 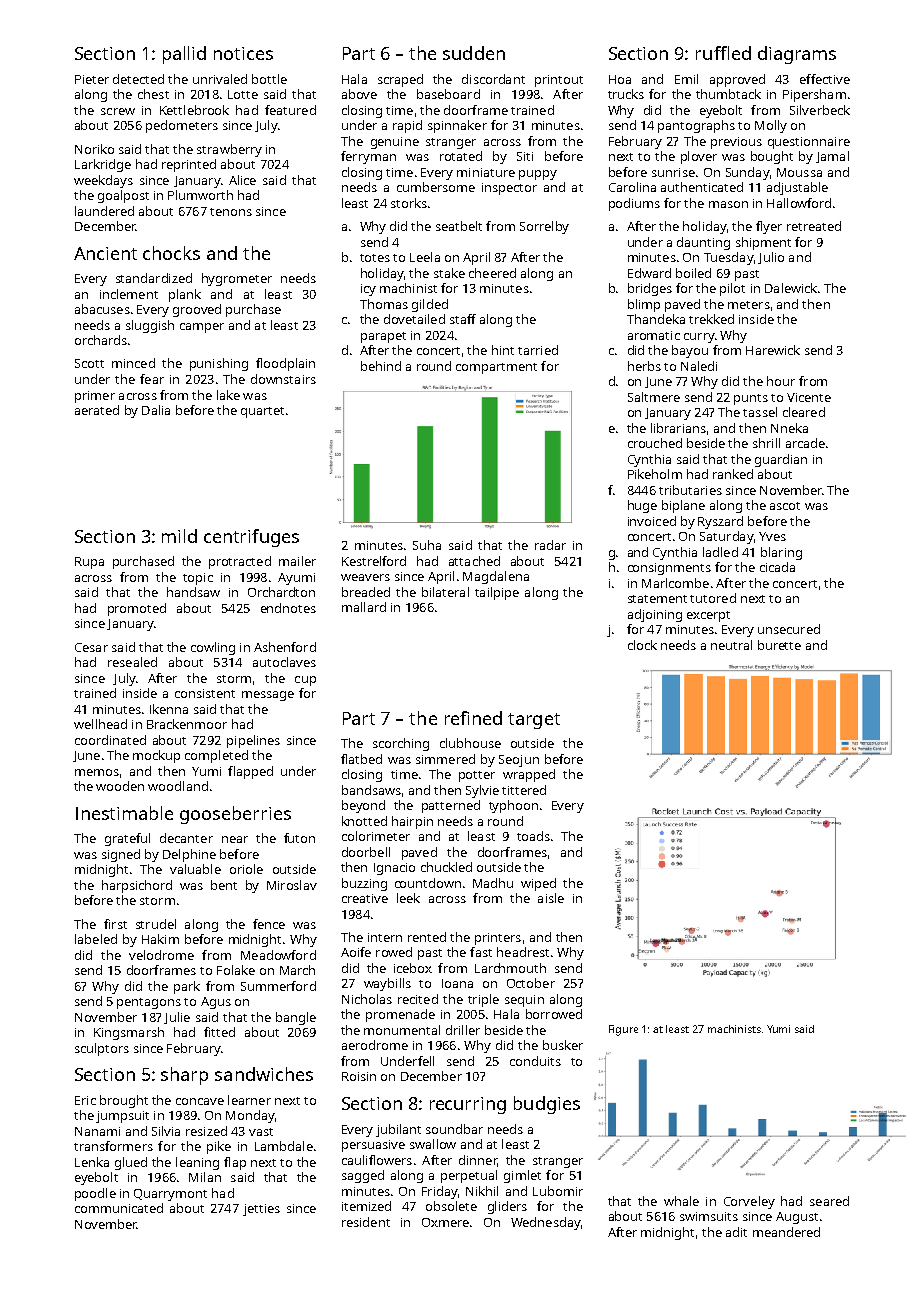 I want to click on clock, so click(x=642, y=645).
